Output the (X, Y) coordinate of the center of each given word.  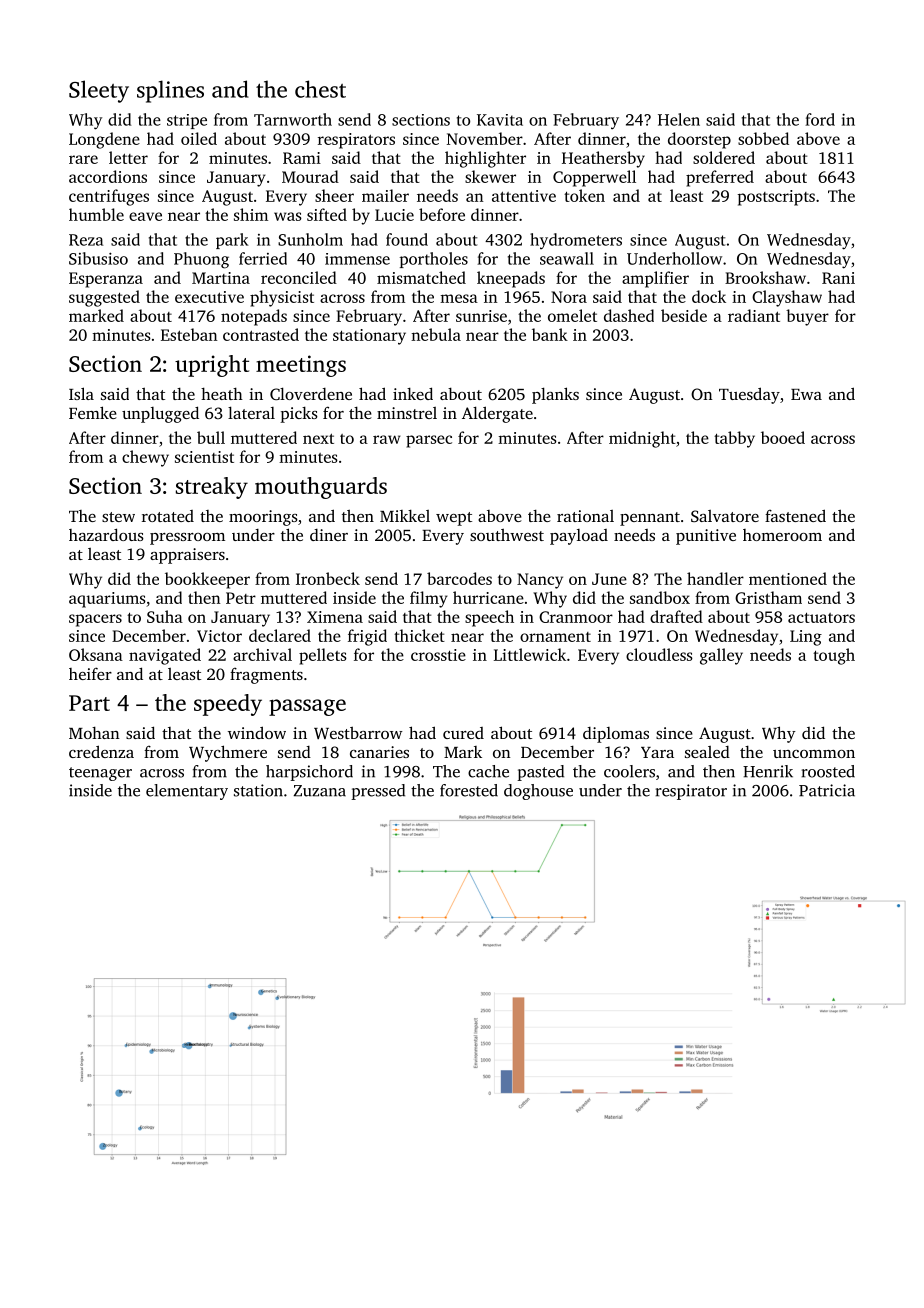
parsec (429, 441)
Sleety (99, 91)
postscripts (776, 198)
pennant (650, 519)
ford (820, 119)
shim (251, 214)
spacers (95, 620)
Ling (806, 638)
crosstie (438, 655)
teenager (100, 774)
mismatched (421, 277)
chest (320, 89)
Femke (93, 412)
